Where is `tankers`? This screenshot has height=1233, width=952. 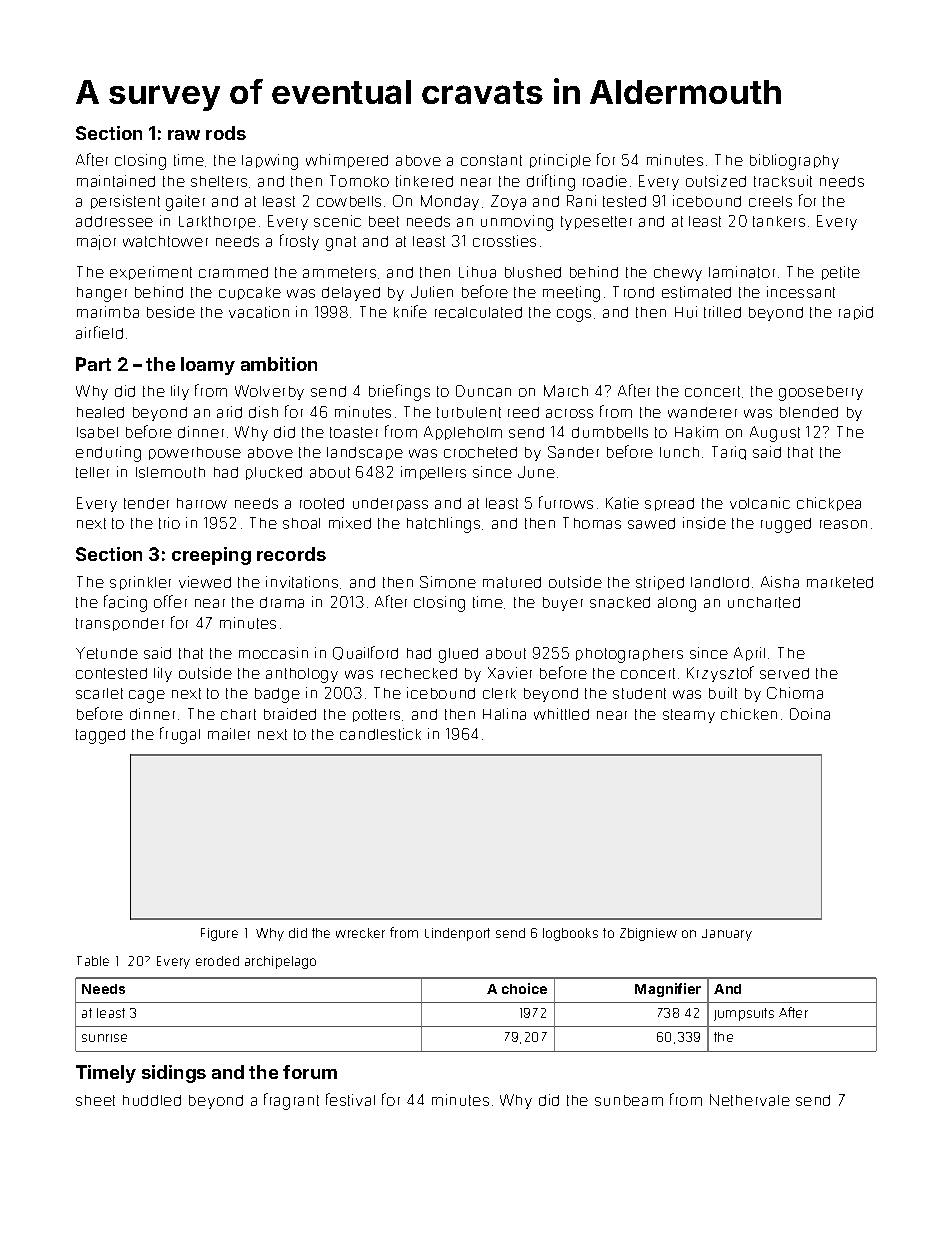
tankers is located at coordinates (779, 221).
